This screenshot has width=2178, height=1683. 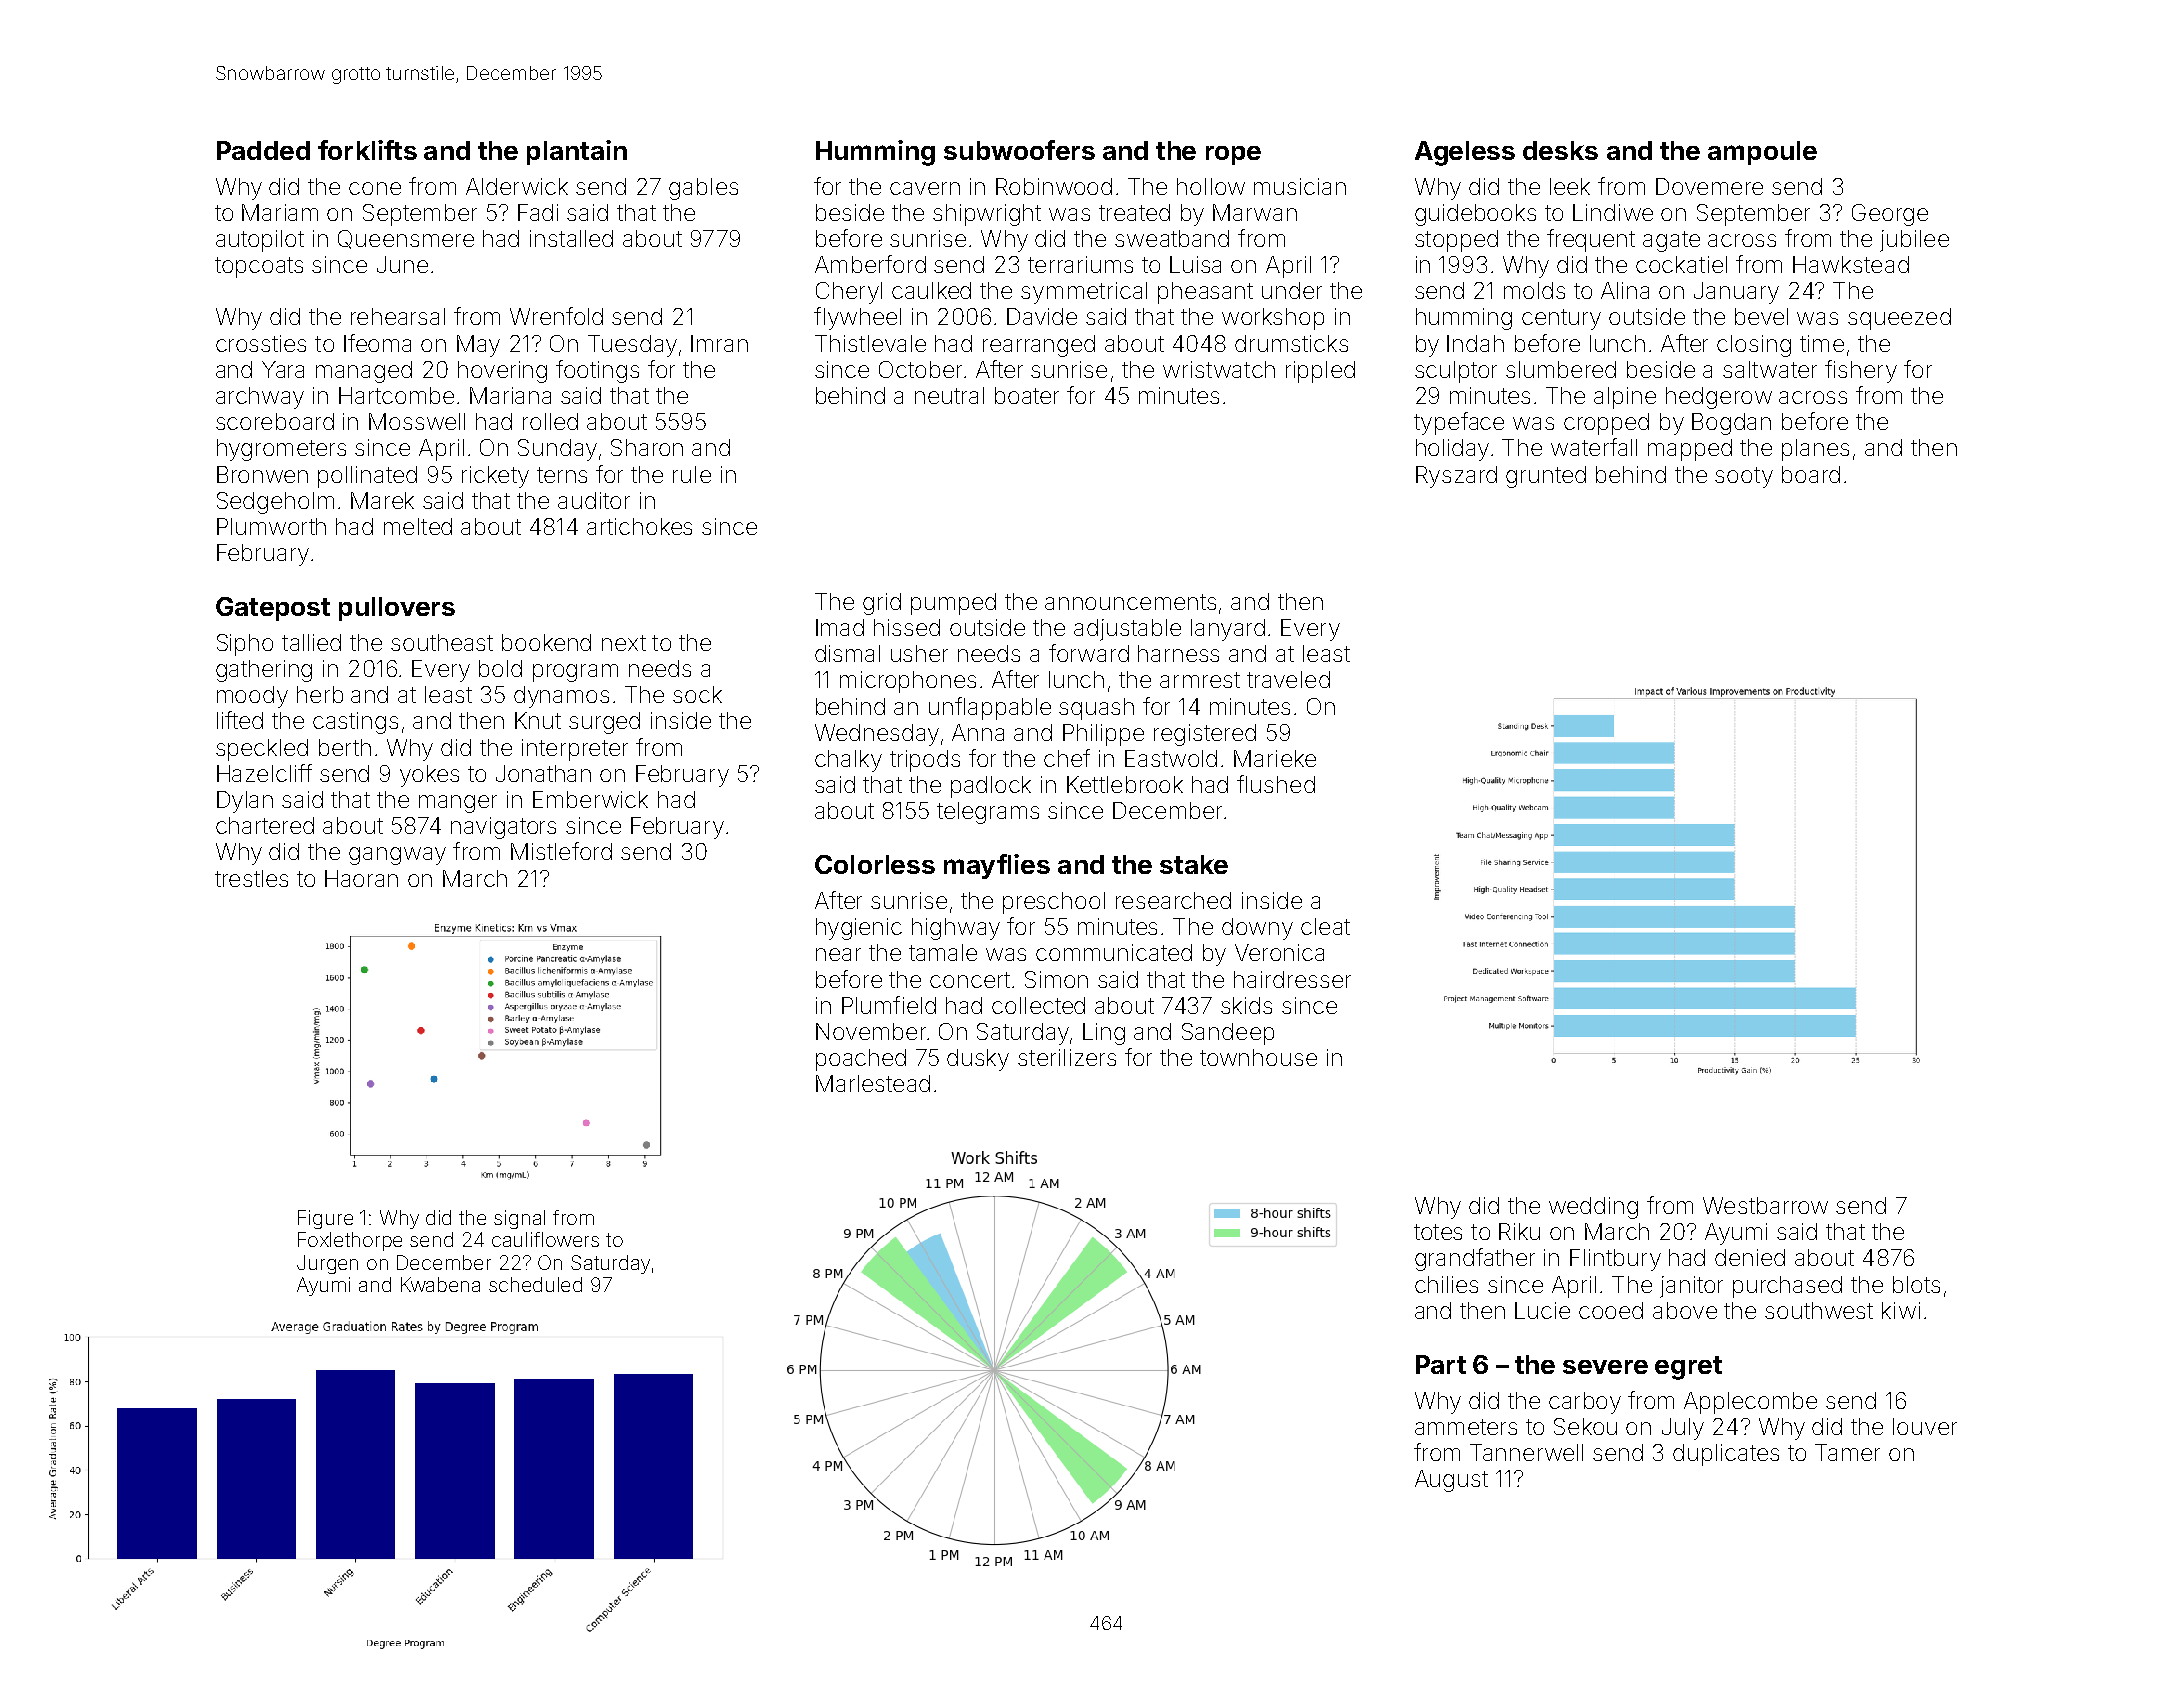 I want to click on rope, so click(x=1233, y=155).
